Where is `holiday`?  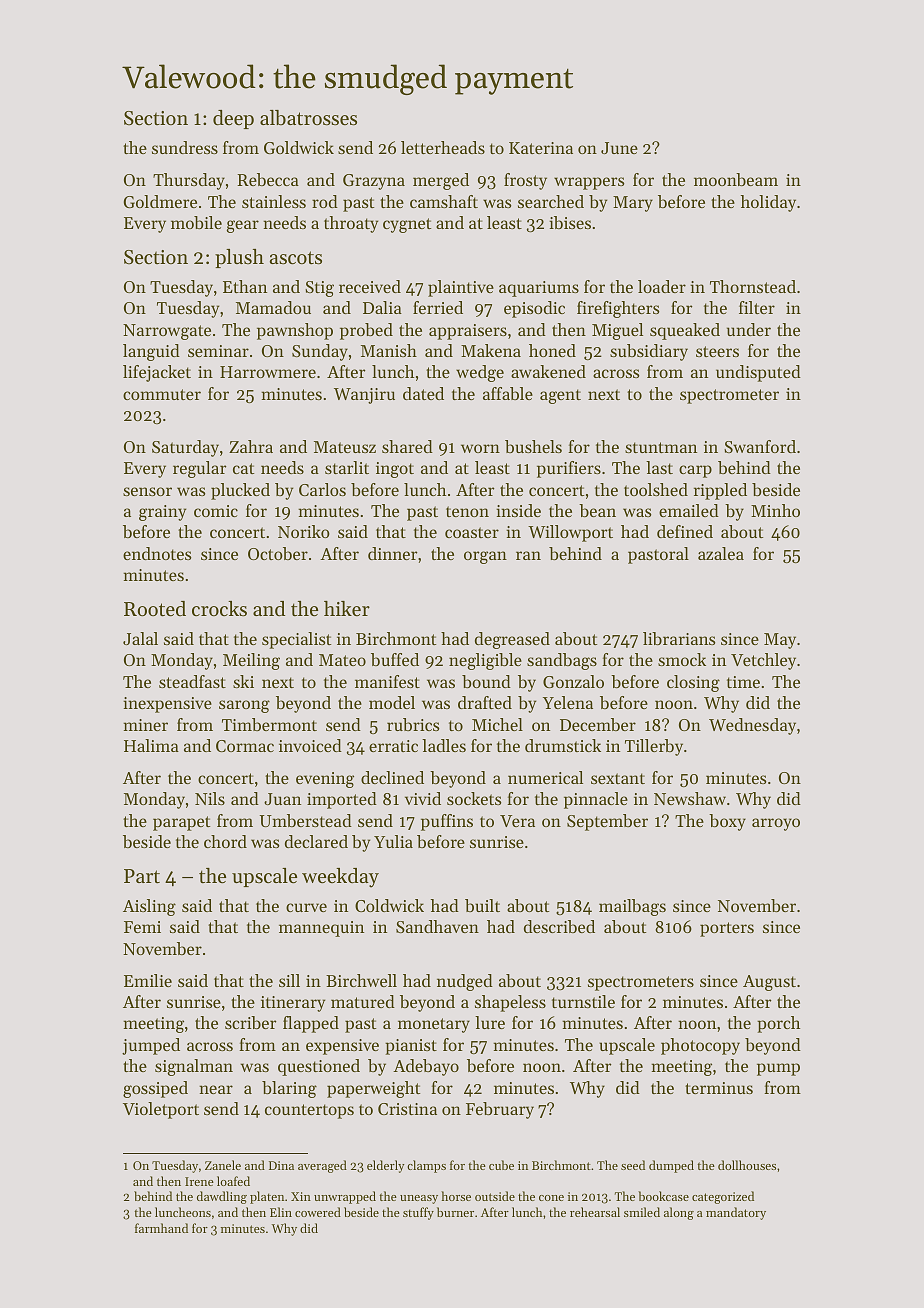
holiday is located at coordinates (768, 203).
